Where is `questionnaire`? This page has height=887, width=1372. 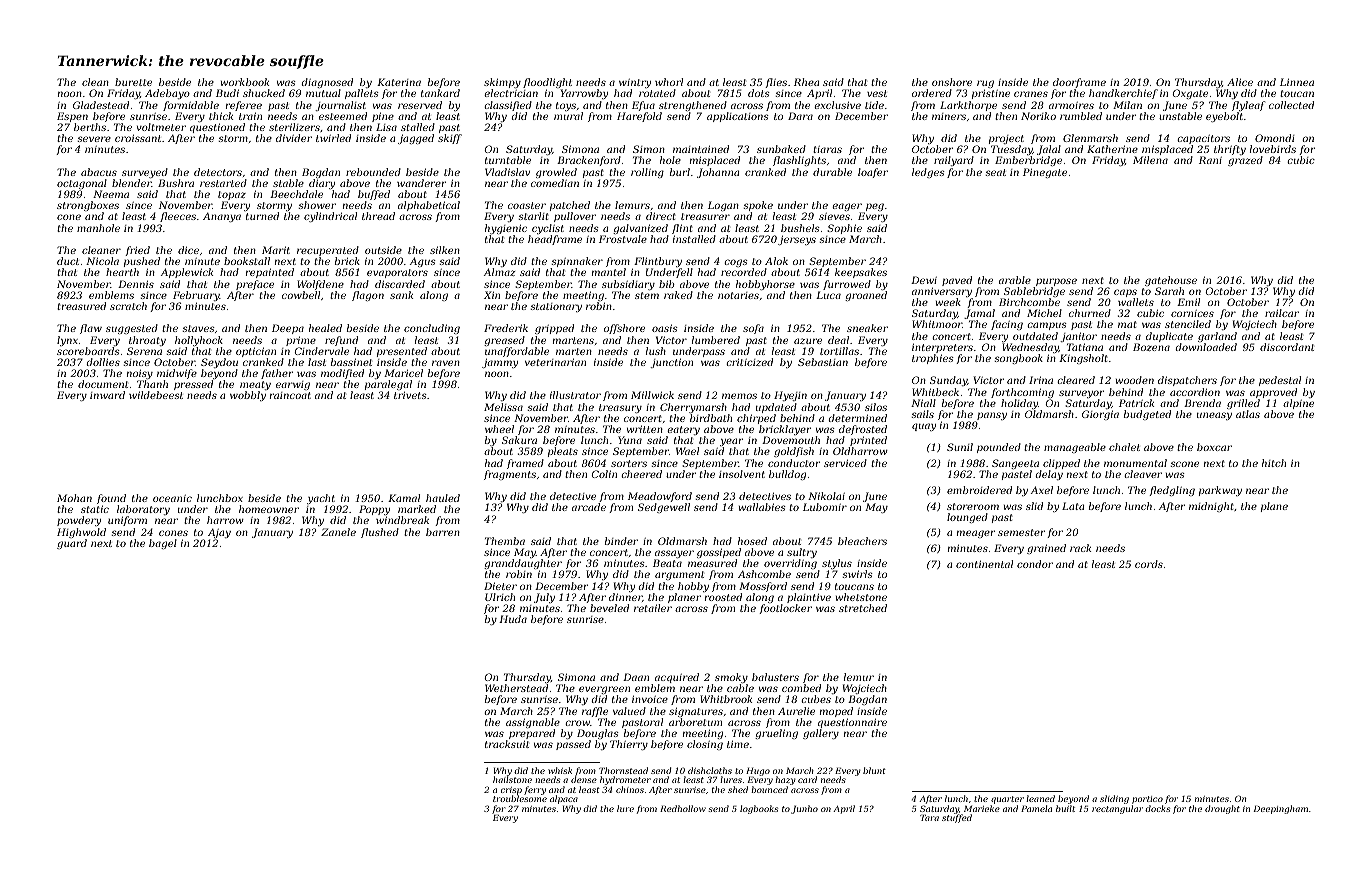
questionnaire is located at coordinates (852, 723).
